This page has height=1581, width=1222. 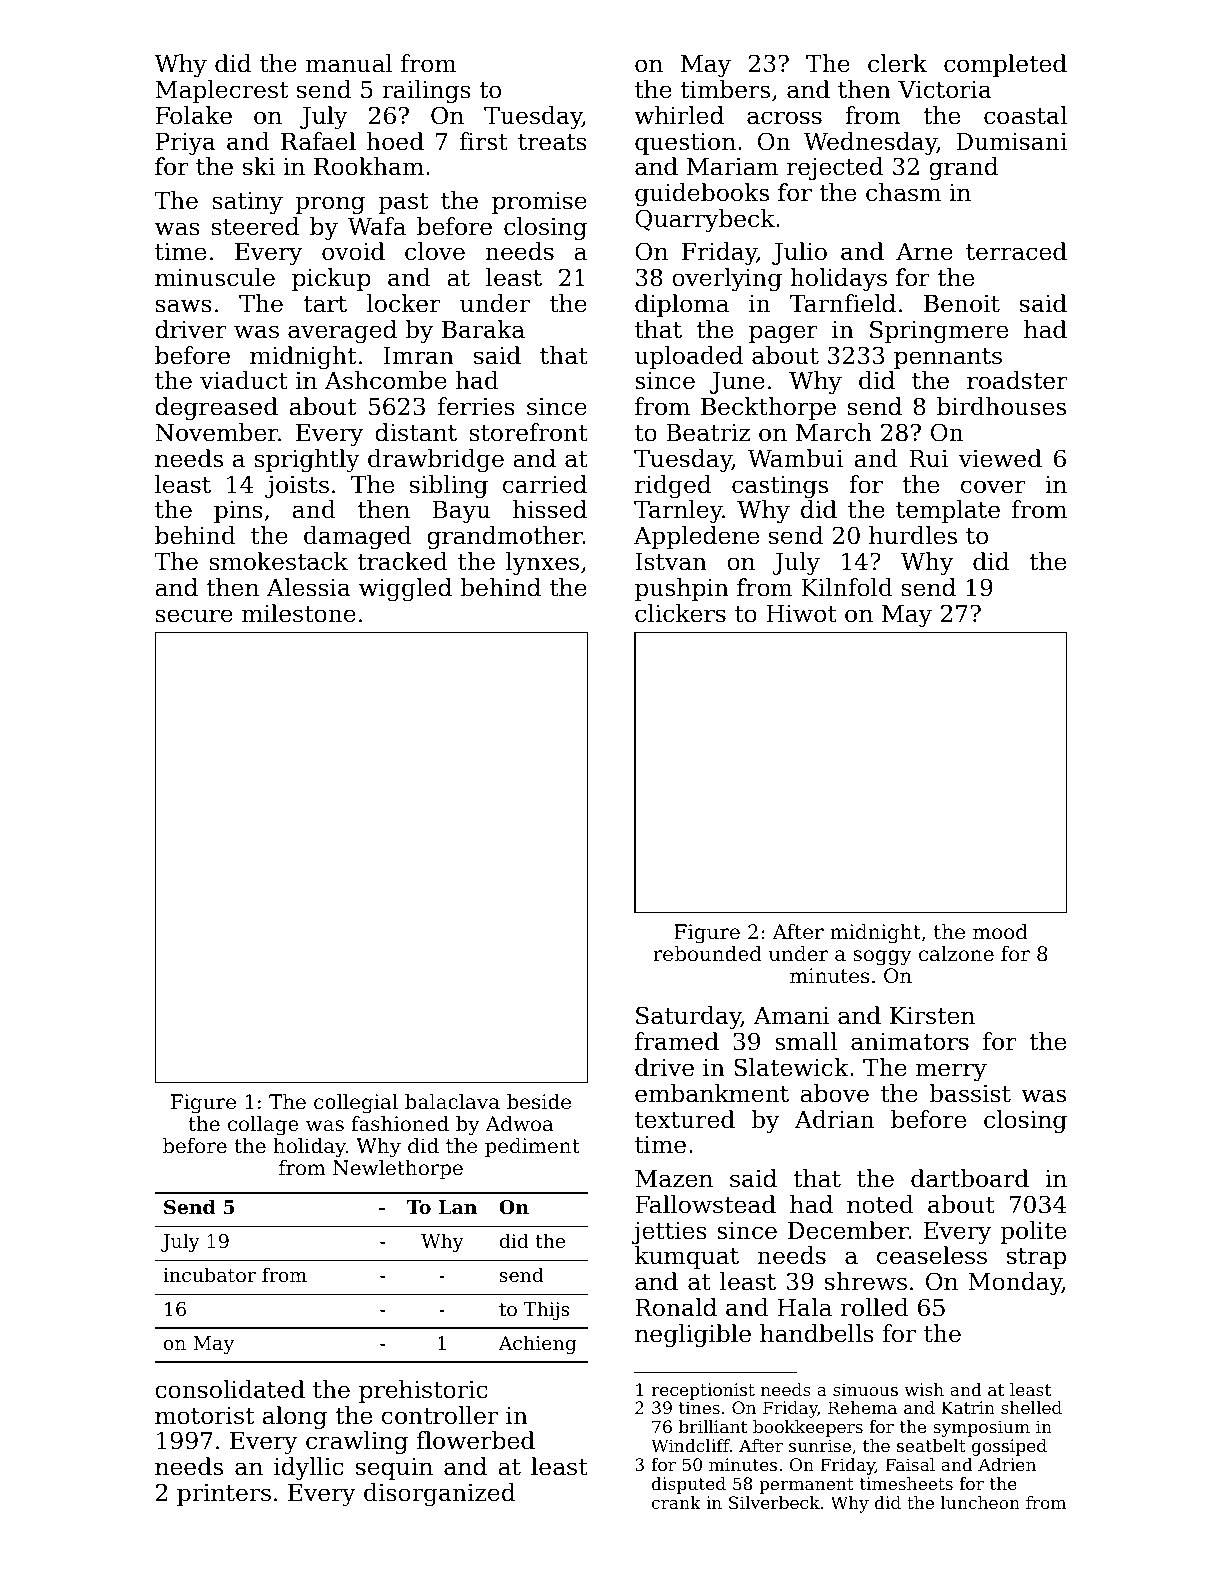 I want to click on smokestack, so click(x=279, y=561).
